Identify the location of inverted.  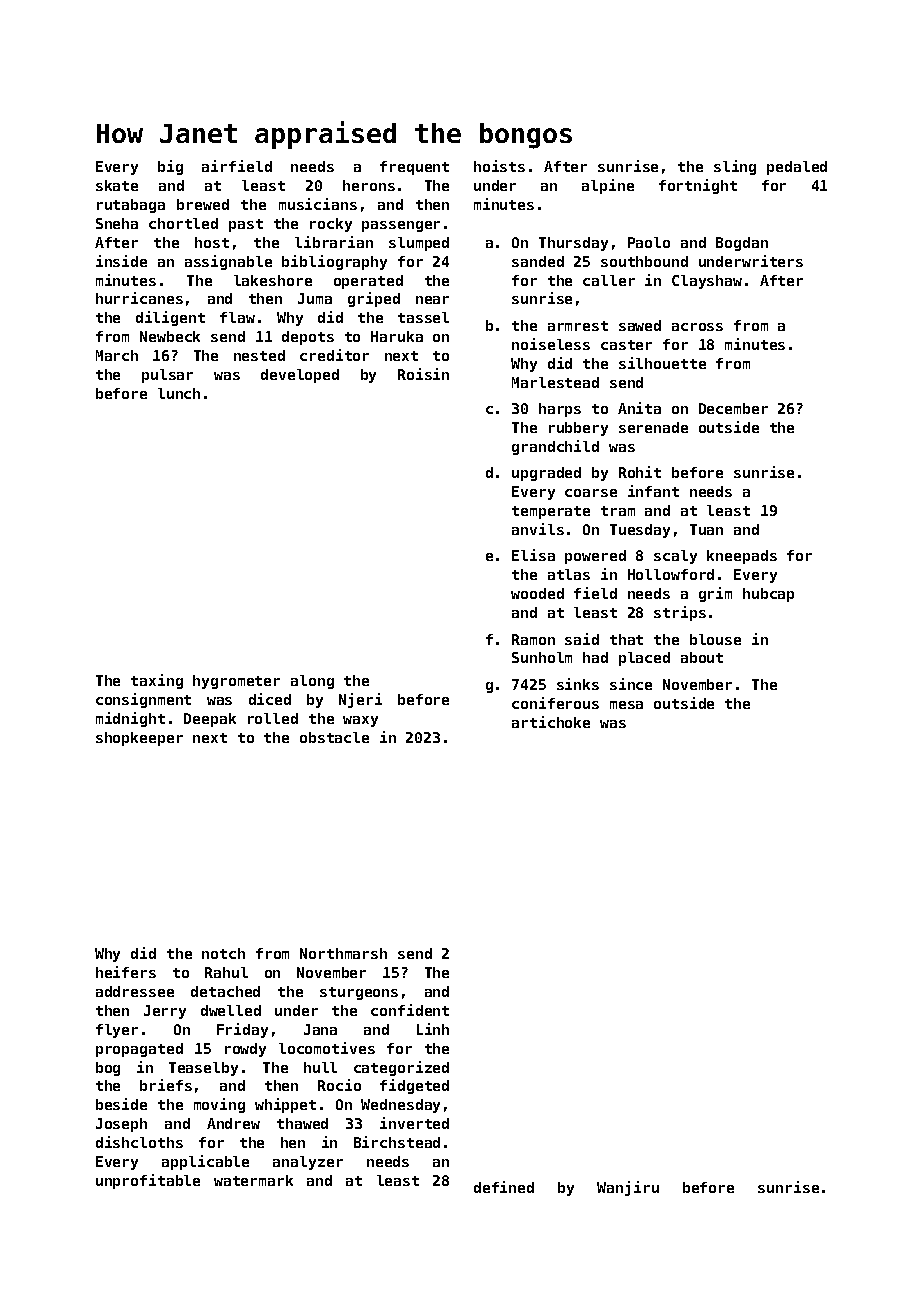
(414, 1123).
